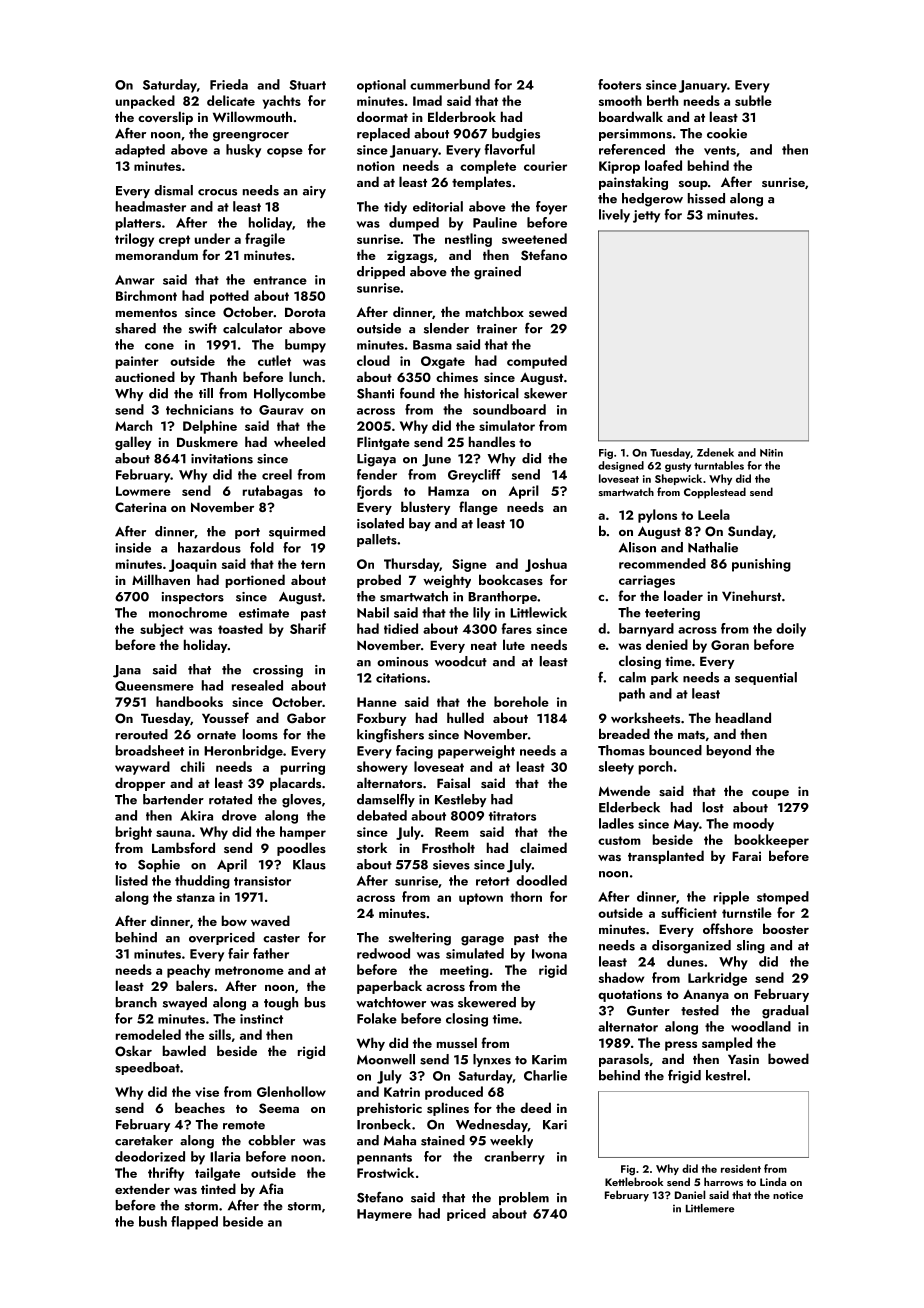  I want to click on rotated, so click(230, 799).
